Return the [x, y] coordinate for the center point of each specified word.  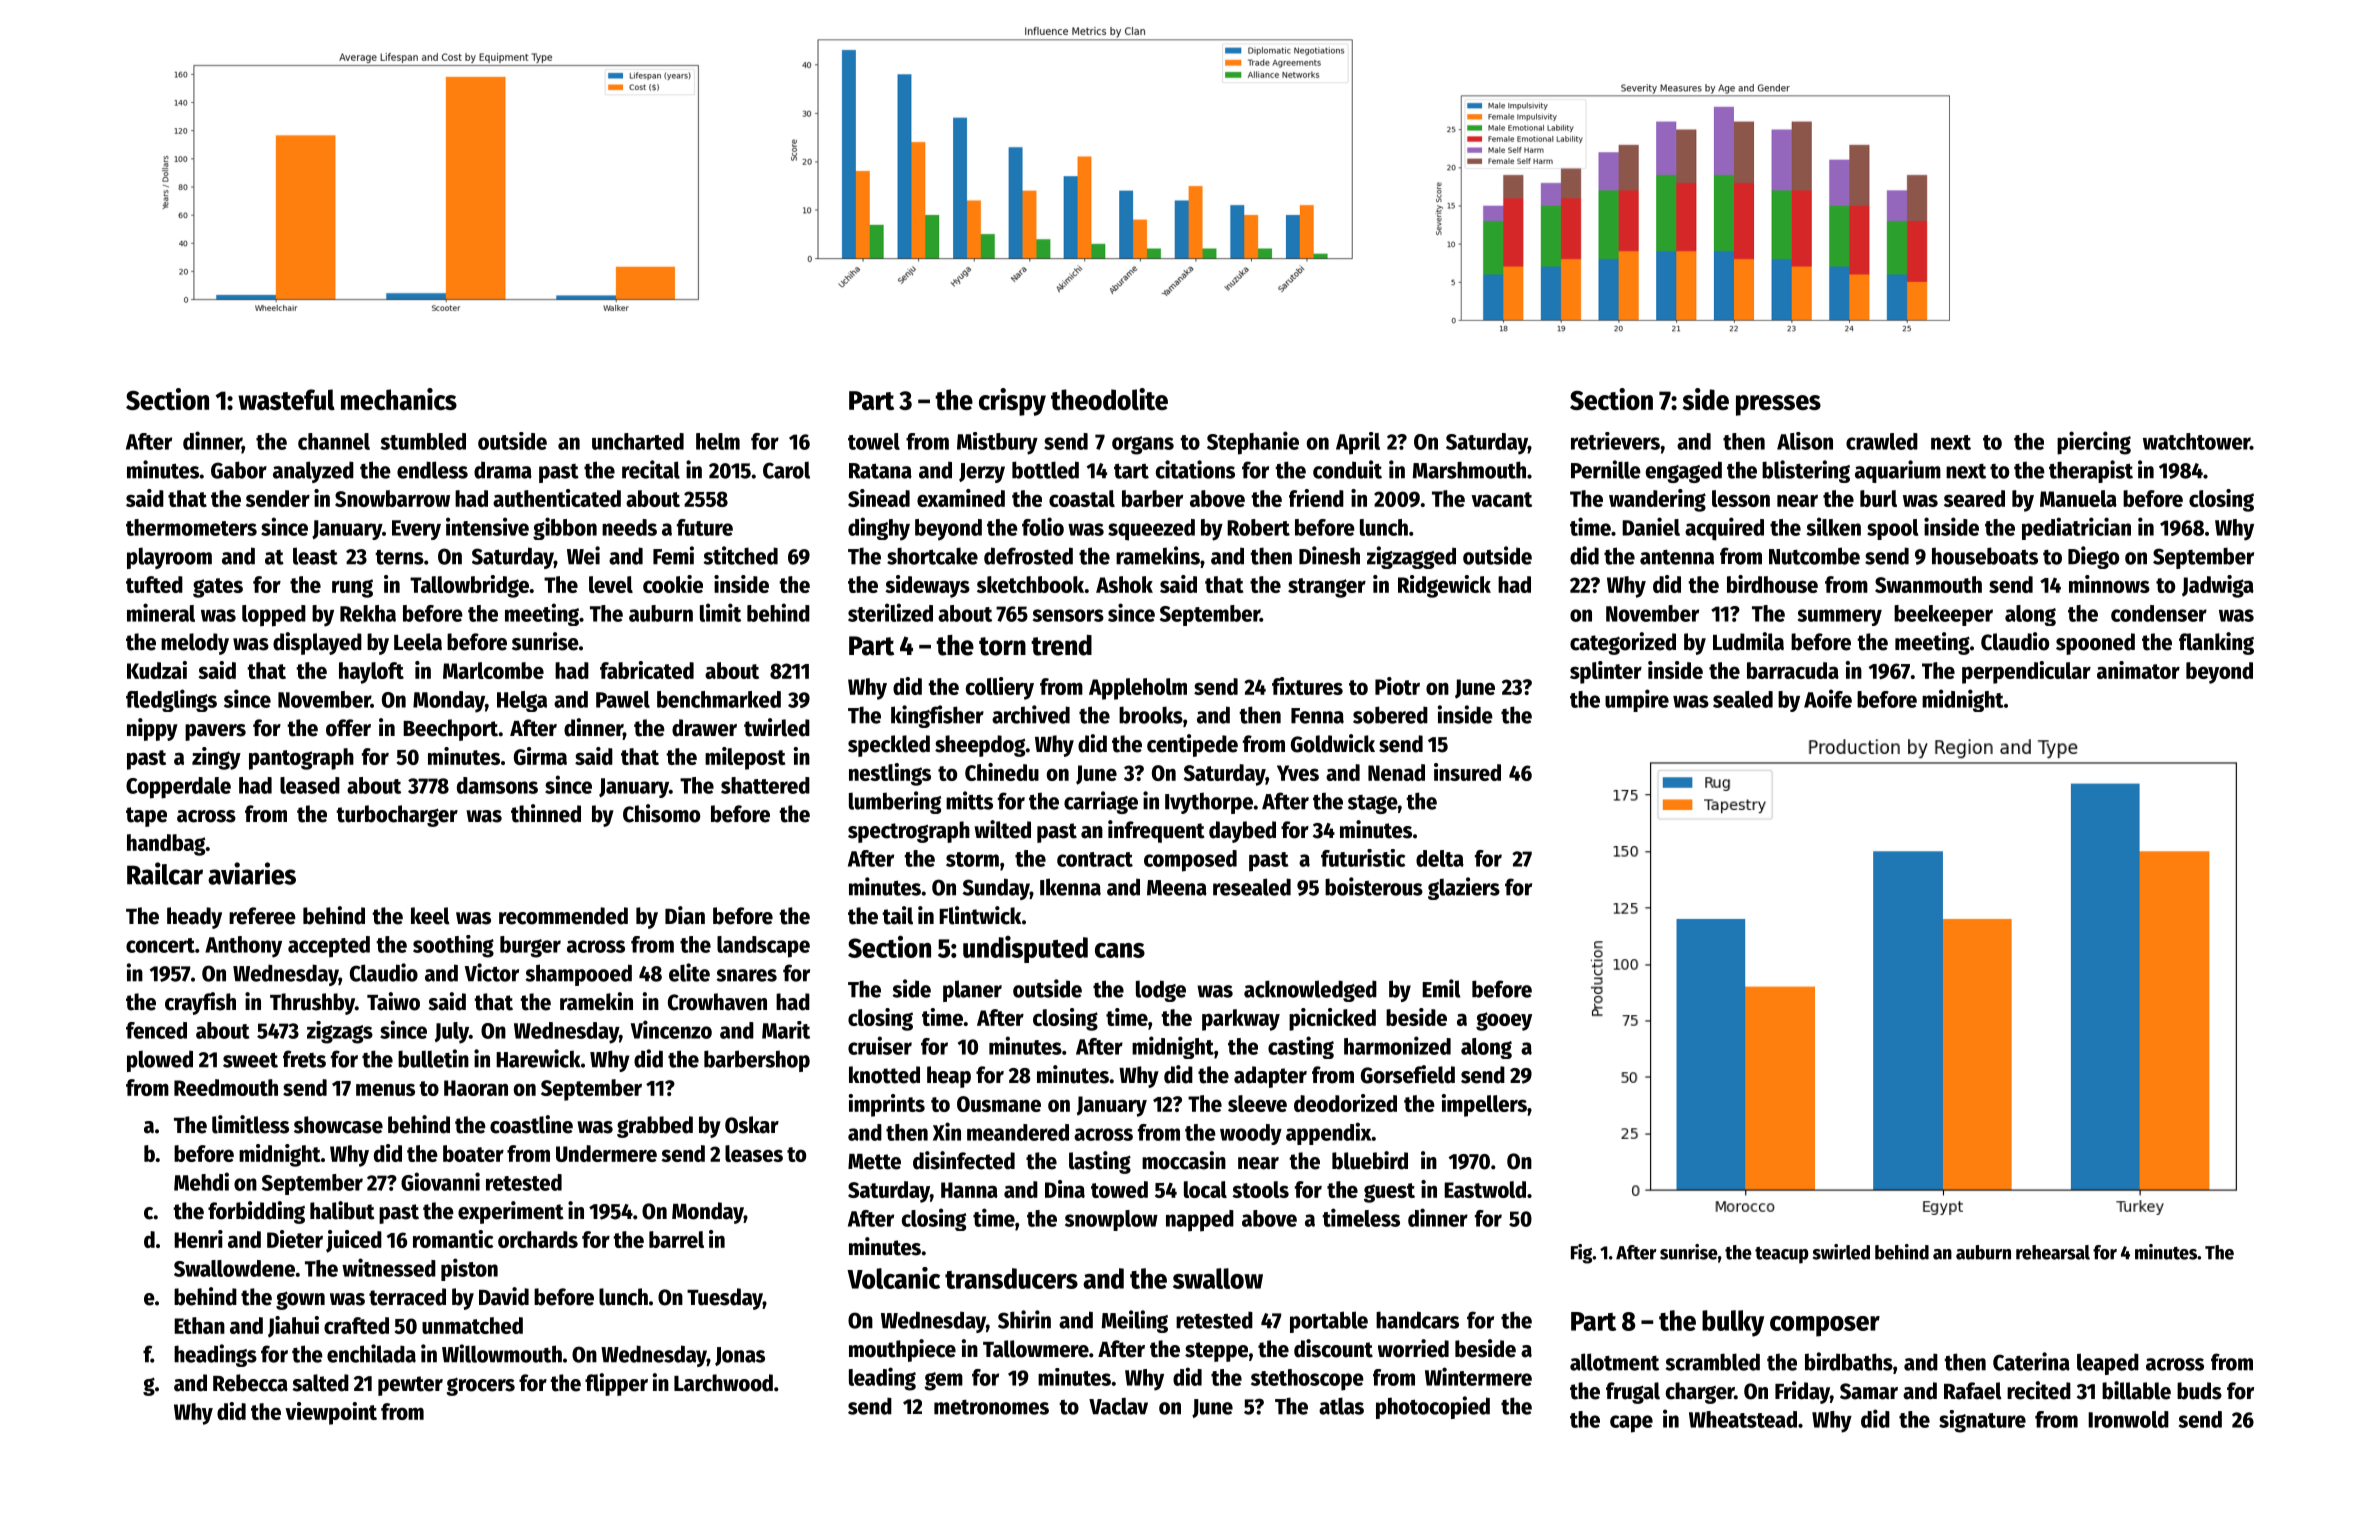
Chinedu [1002, 772]
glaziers [1464, 888]
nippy [152, 729]
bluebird [1370, 1160]
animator [2138, 670]
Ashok [1124, 584]
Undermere [606, 1153]
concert [160, 945]
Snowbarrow [392, 498]
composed [1190, 861]
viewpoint [331, 1413]
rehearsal [2053, 1252]
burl [1878, 498]
